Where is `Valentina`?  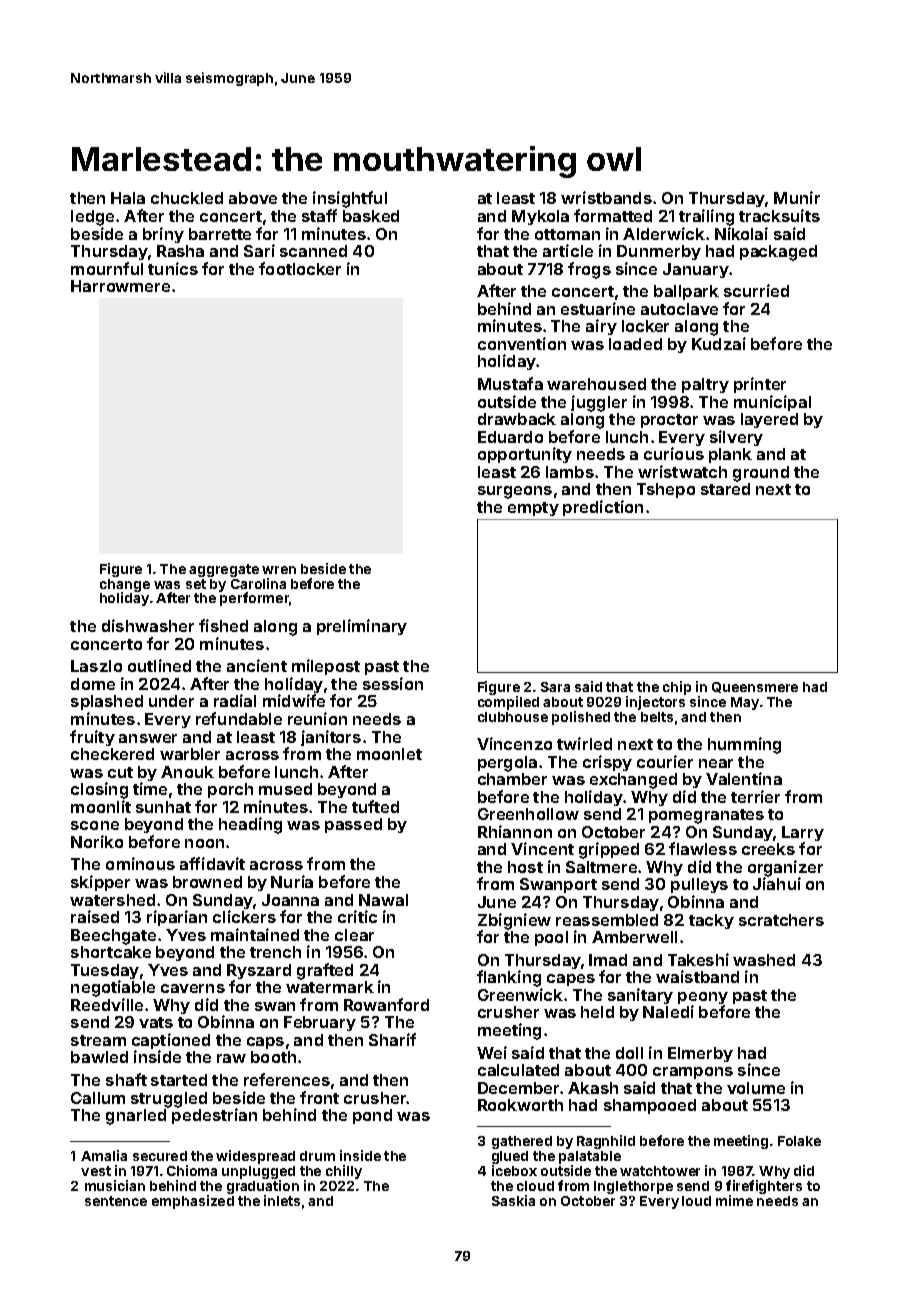 Valentina is located at coordinates (744, 778).
